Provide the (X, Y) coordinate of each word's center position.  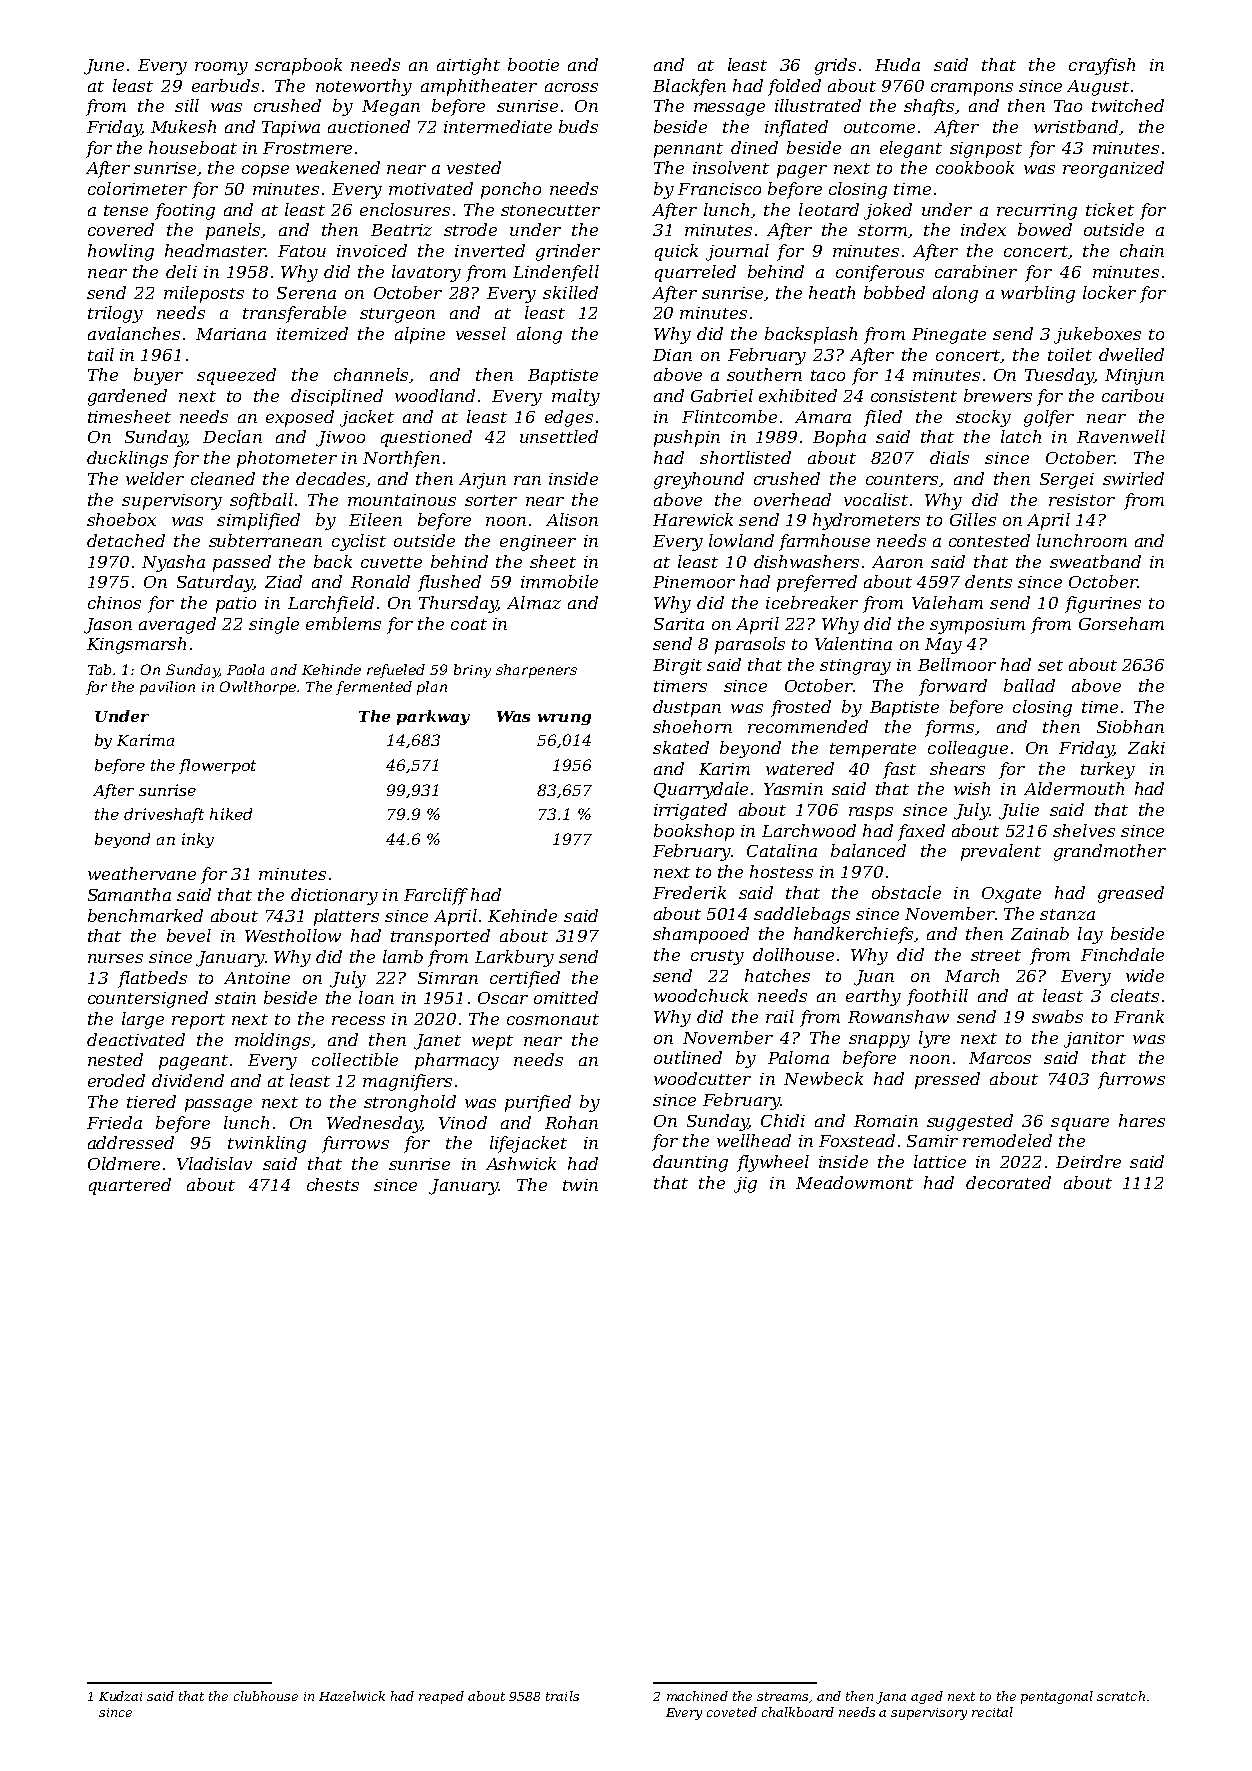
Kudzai (120, 1696)
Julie (1019, 811)
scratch (1121, 1696)
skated (681, 747)
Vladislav (214, 1163)
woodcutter (702, 1078)
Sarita (679, 624)
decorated (1008, 1182)
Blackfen (689, 87)
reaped (441, 1697)
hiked (231, 814)
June (104, 67)
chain (1142, 250)
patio (236, 605)
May (943, 646)
